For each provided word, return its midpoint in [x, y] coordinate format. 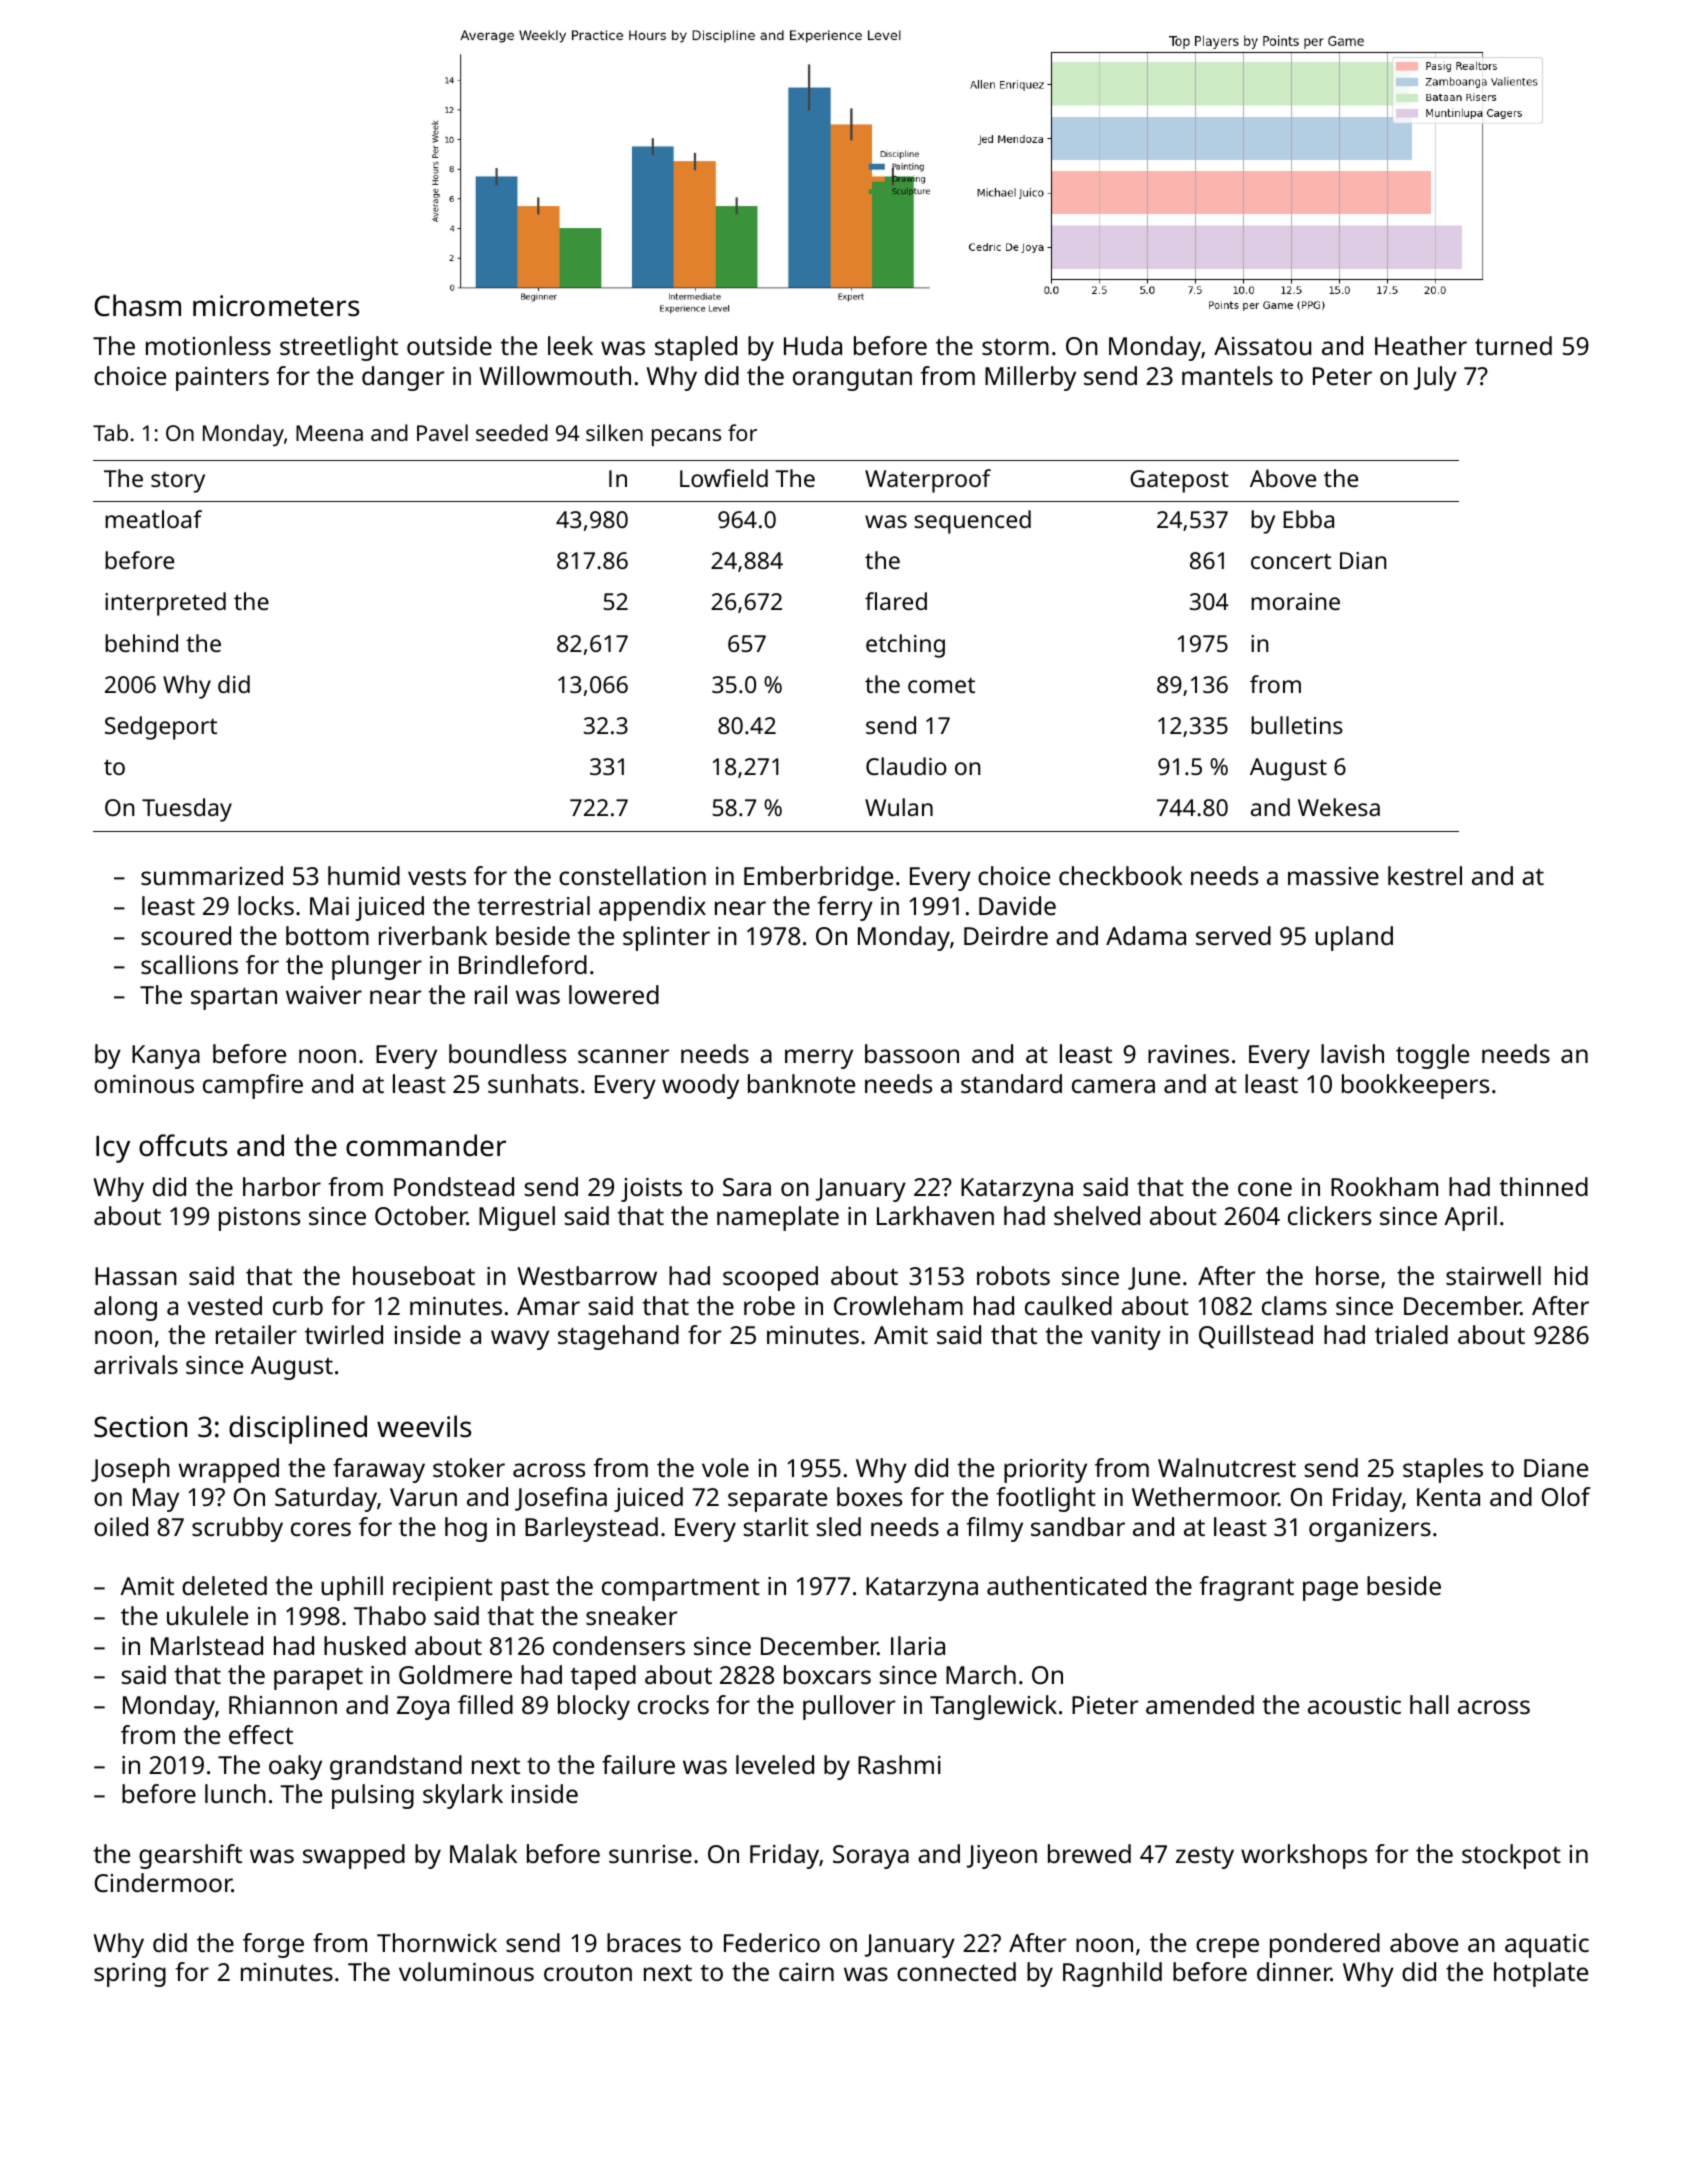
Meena [329, 433]
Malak [483, 1853]
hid [1571, 1275]
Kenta [1448, 1497]
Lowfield [724, 478]
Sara [747, 1187]
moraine [1295, 601]
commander [426, 1145]
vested [225, 1305]
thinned [1544, 1186]
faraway [379, 1470]
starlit [776, 1526]
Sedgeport [161, 728]
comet [941, 685]
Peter [1342, 376]
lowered [614, 994]
